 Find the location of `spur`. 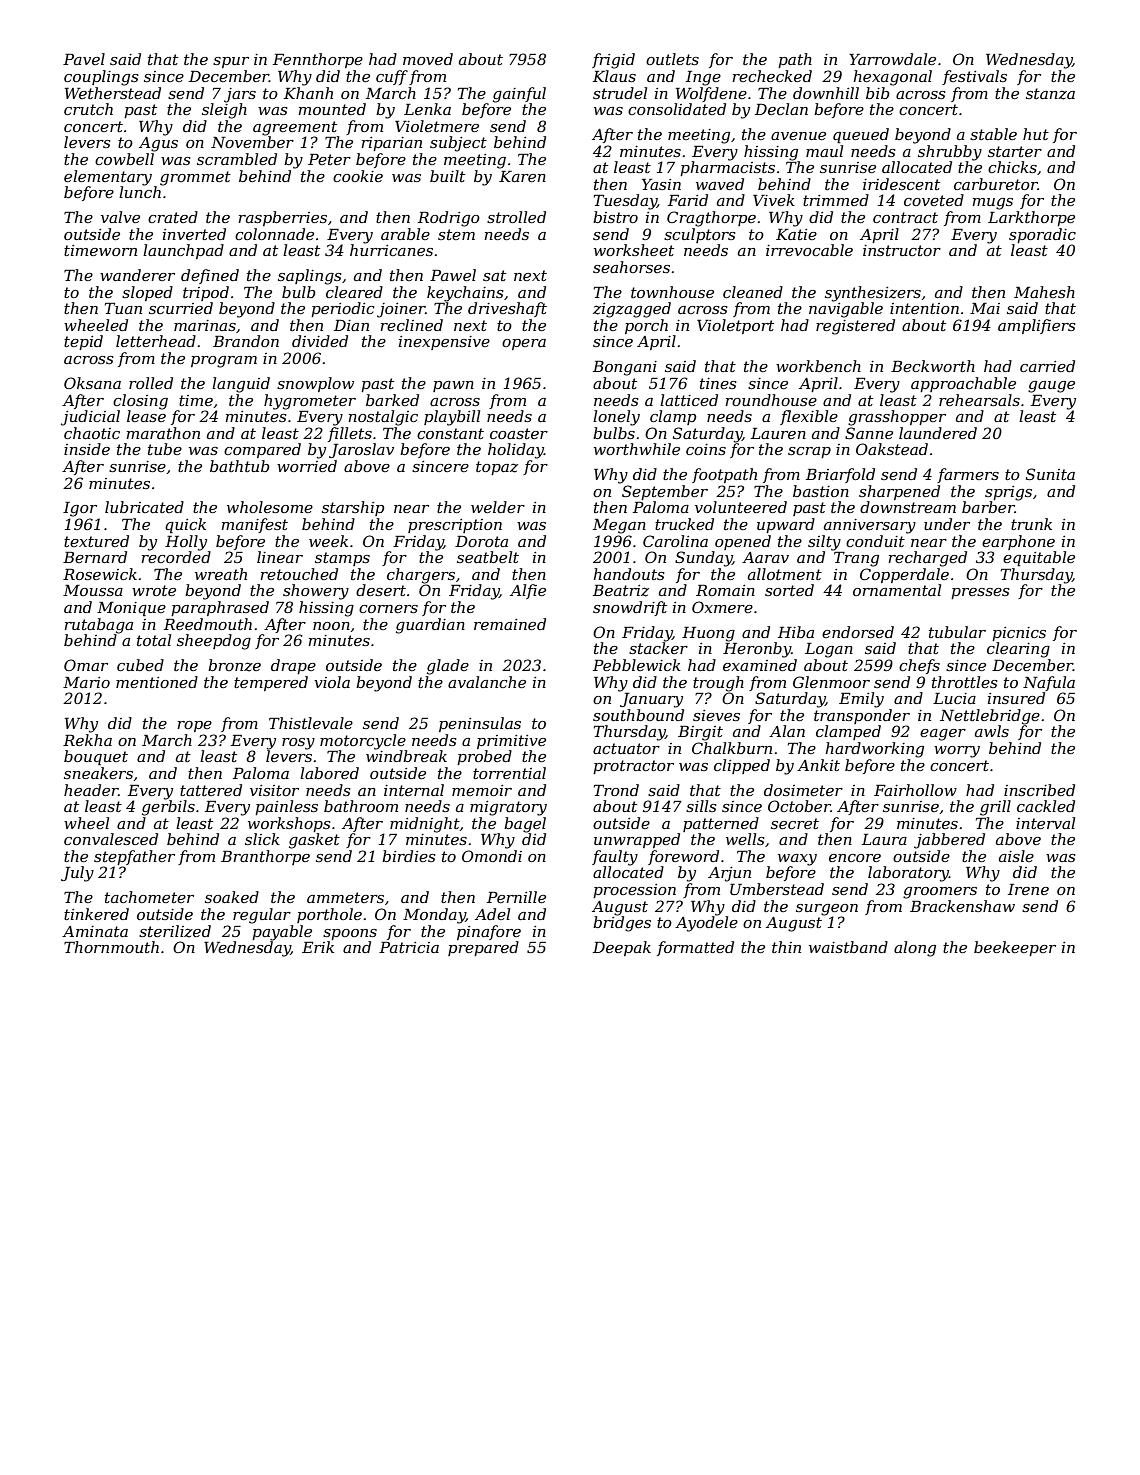

spur is located at coordinates (231, 62).
